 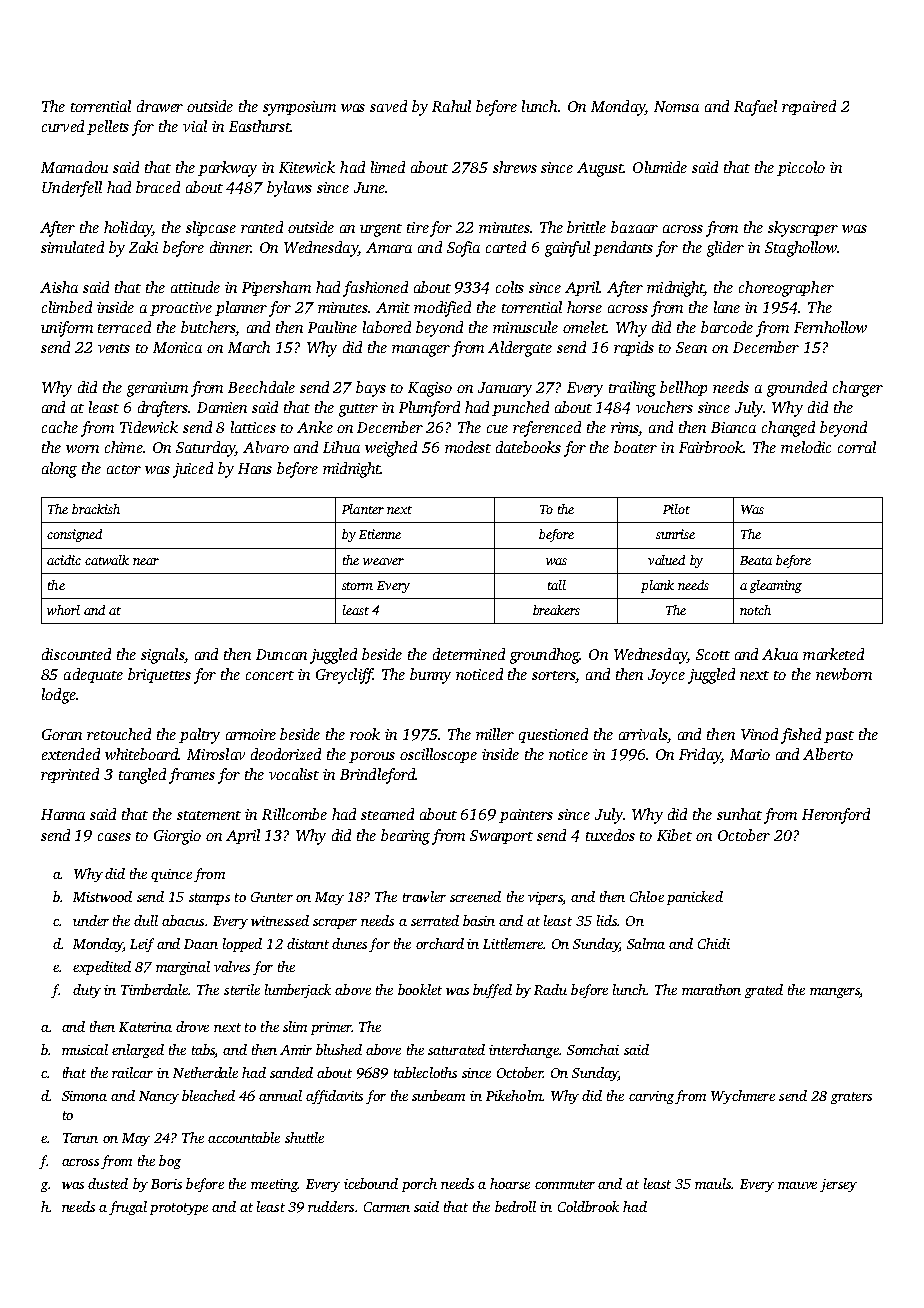 What do you see at coordinates (835, 993) in the document?
I see `mangers` at bounding box center [835, 993].
